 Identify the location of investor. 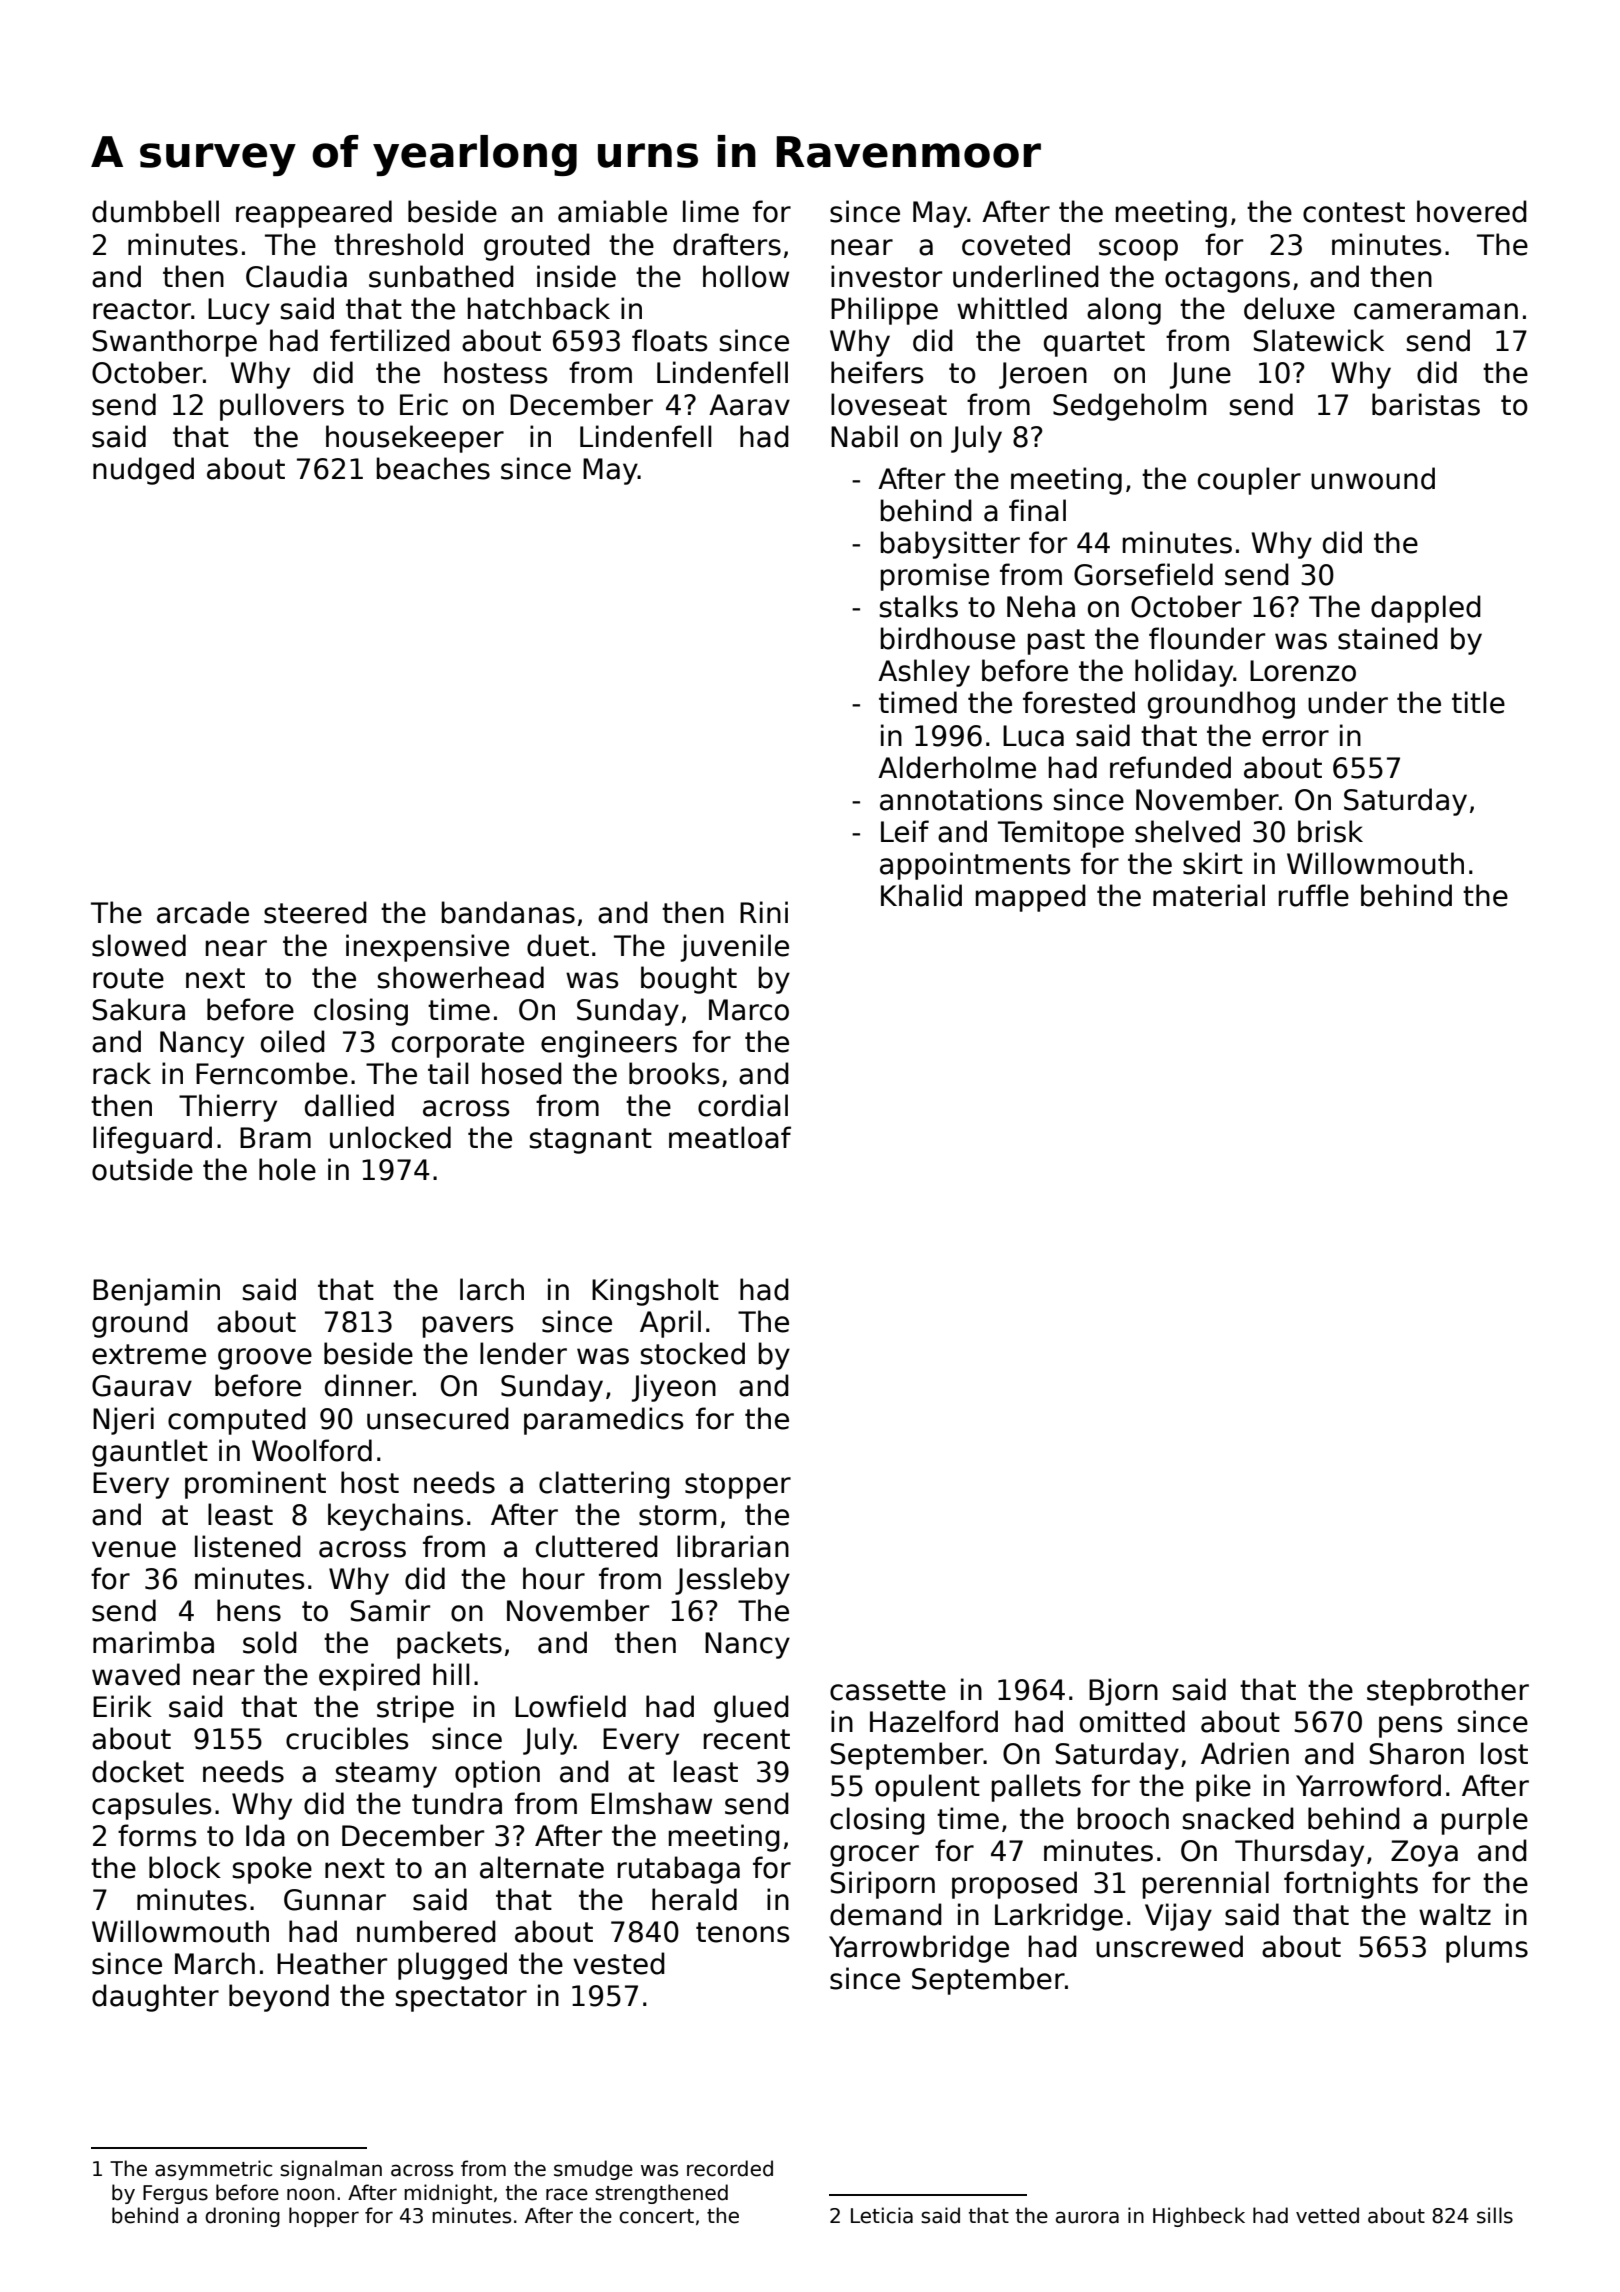
(886, 276).
